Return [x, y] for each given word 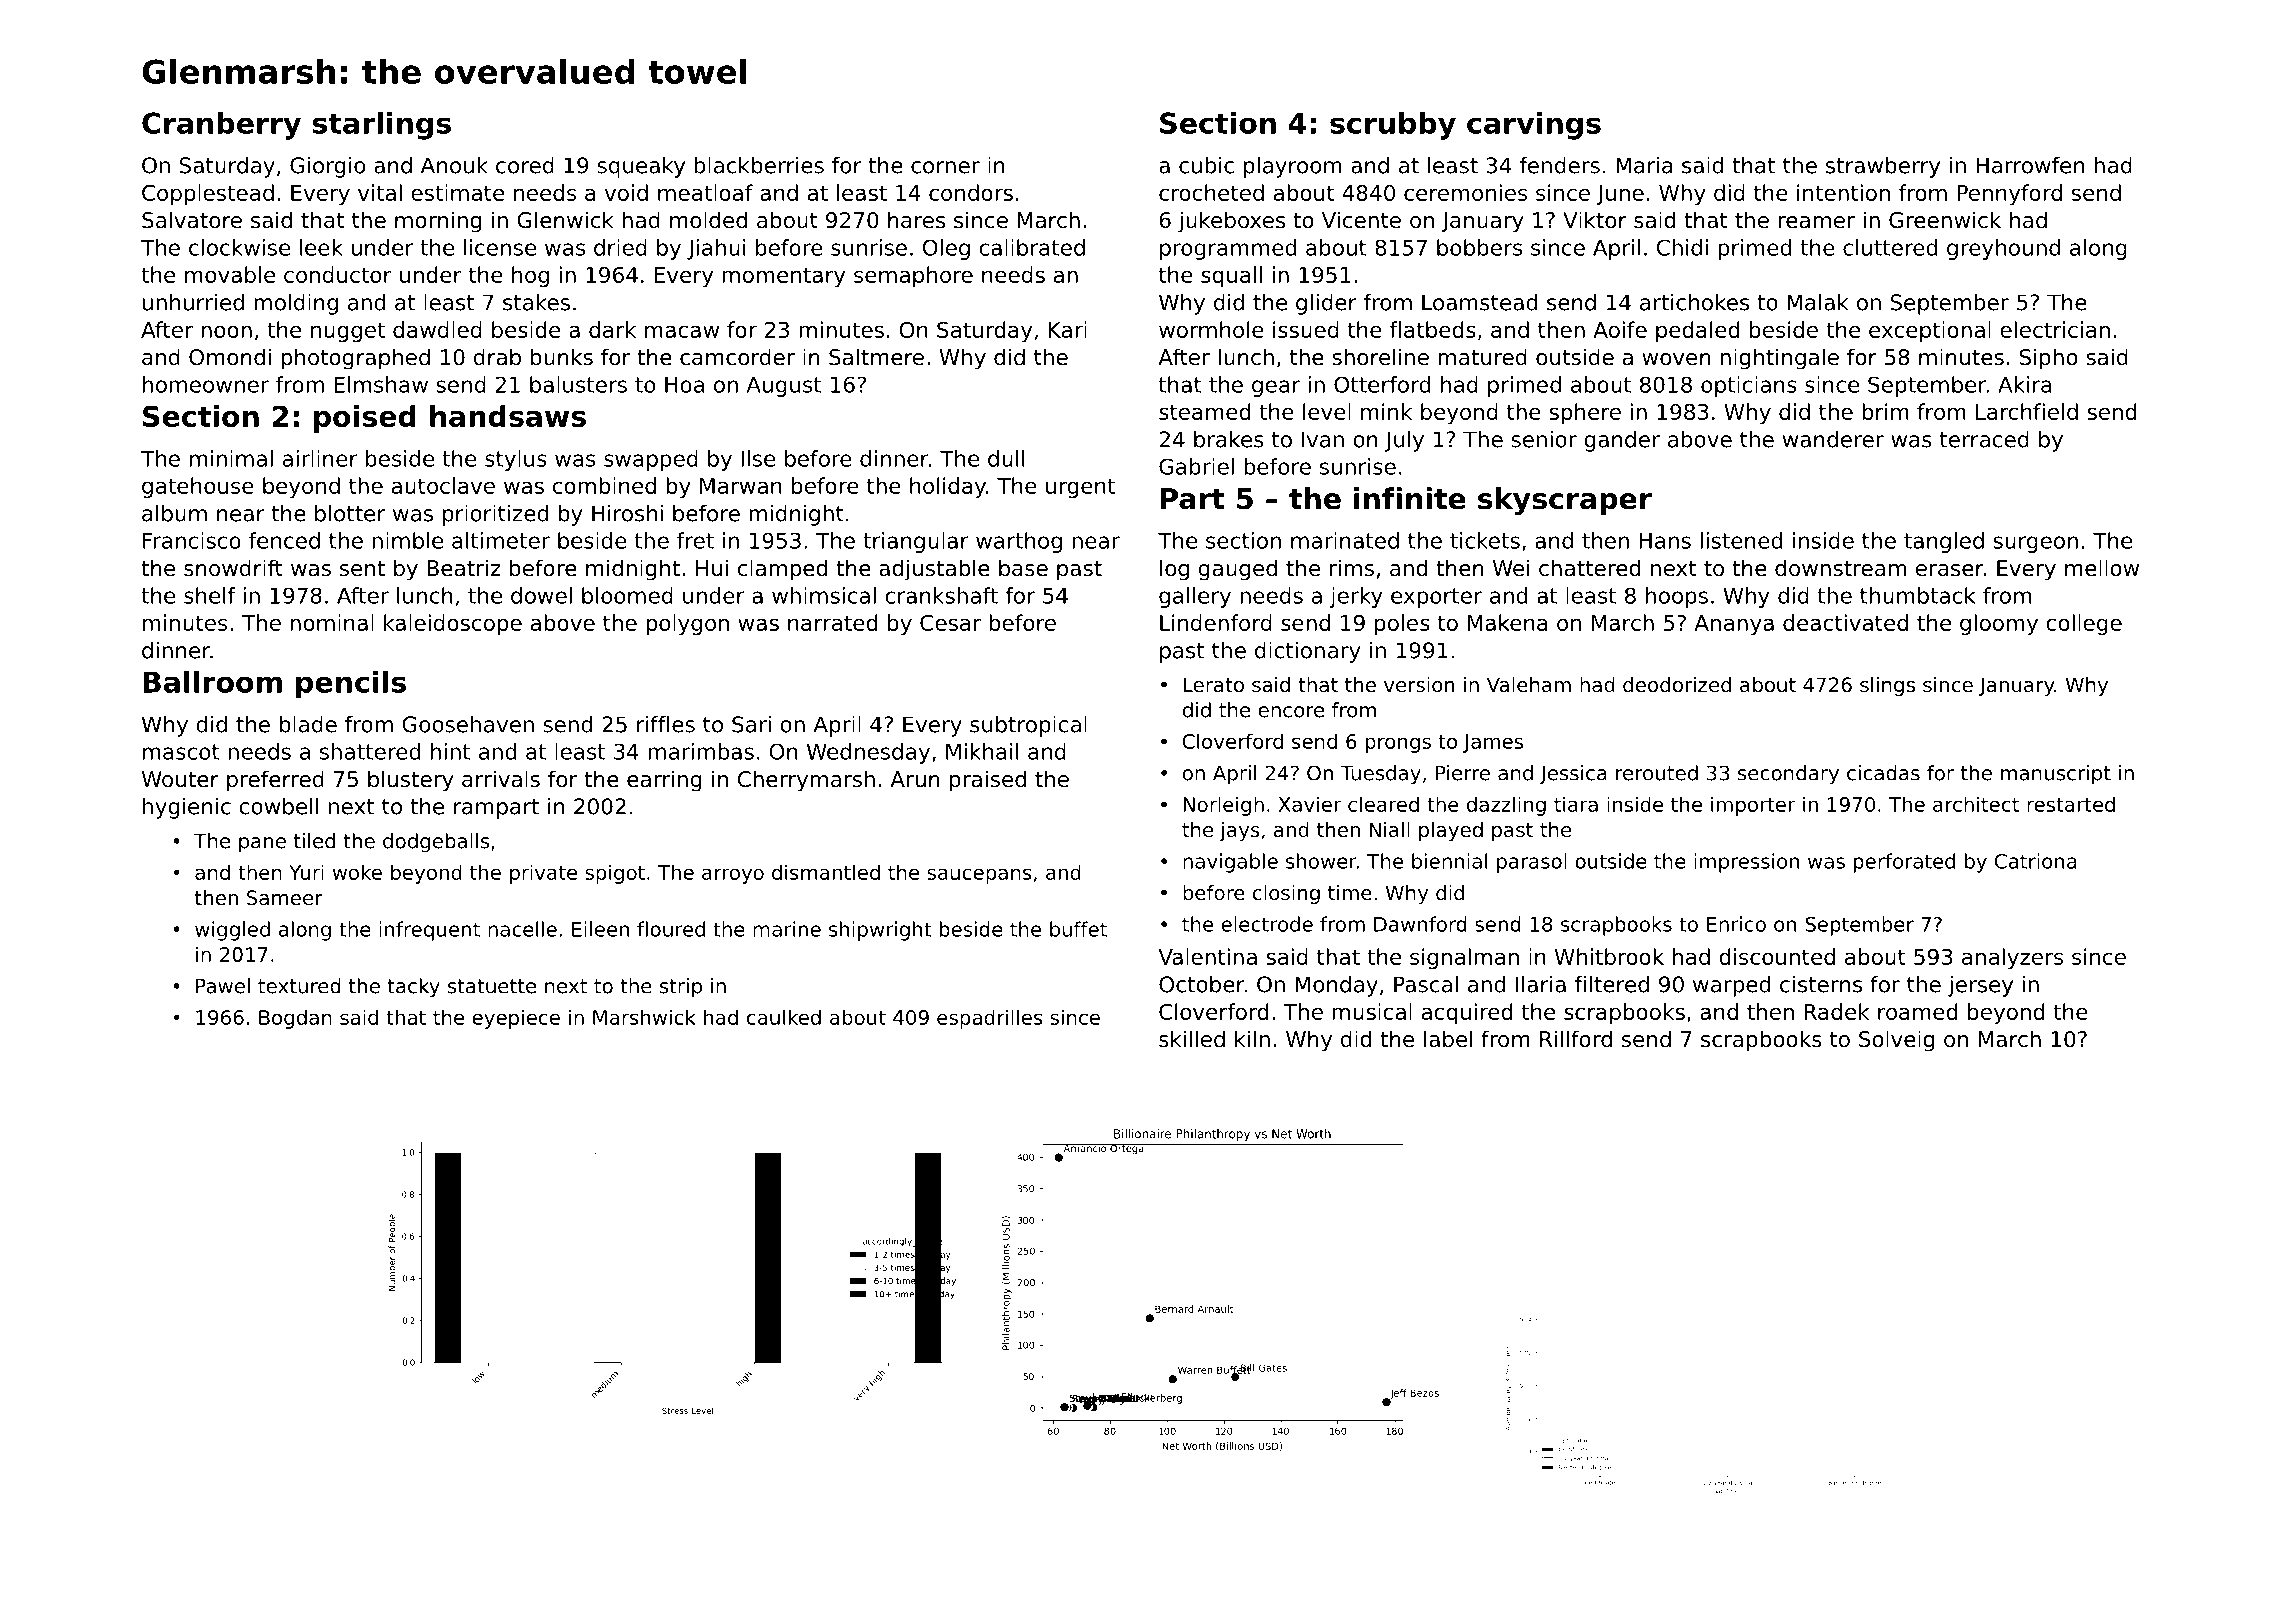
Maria [1644, 165]
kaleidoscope [453, 624]
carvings [1534, 126]
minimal [231, 458]
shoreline [1380, 357]
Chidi [1682, 247]
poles [1402, 624]
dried [620, 247]
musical [1372, 1011]
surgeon [2035, 544]
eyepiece [516, 1019]
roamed [1917, 1011]
